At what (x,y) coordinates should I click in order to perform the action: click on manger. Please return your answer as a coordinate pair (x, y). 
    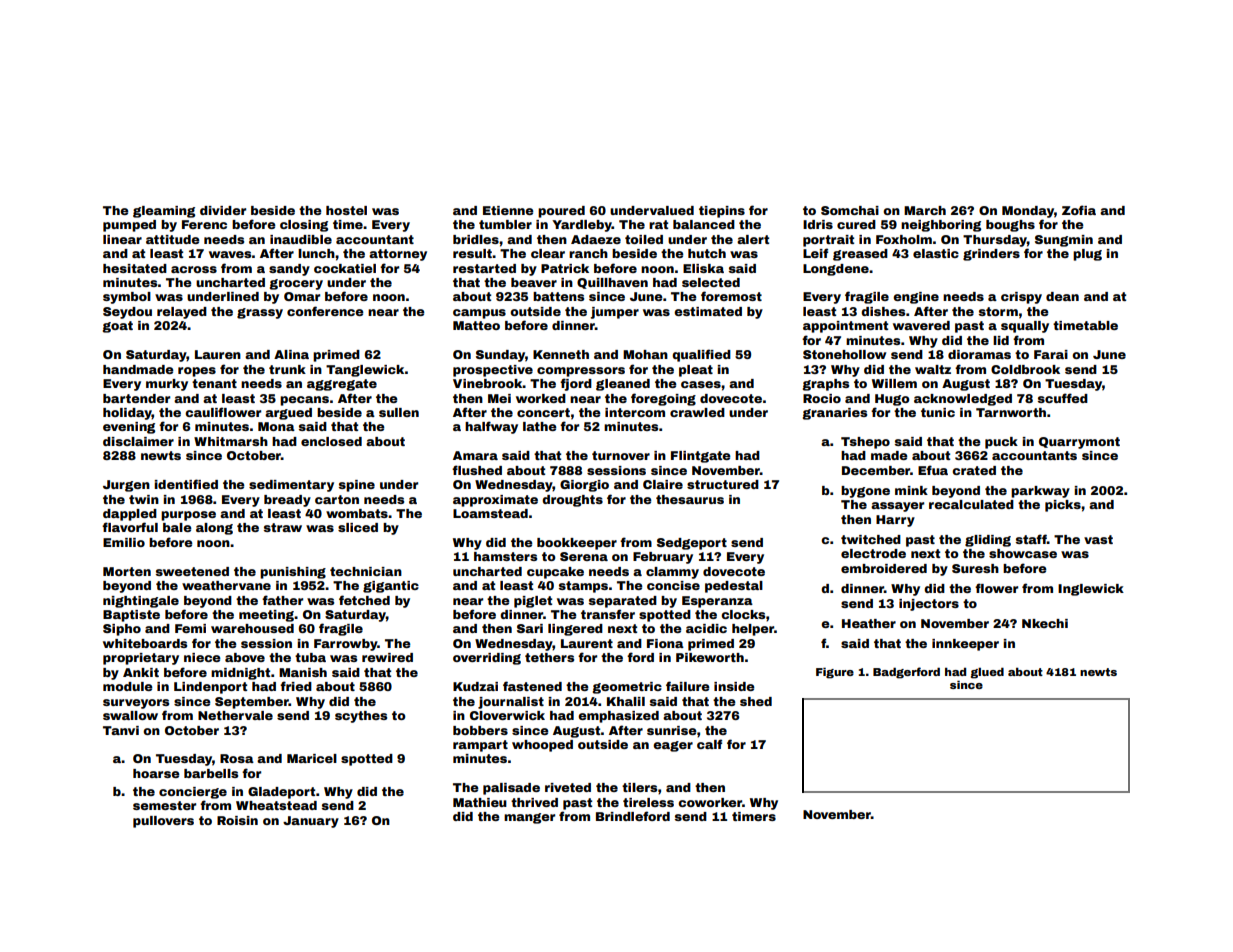
    Looking at the image, I should click on (529, 818).
